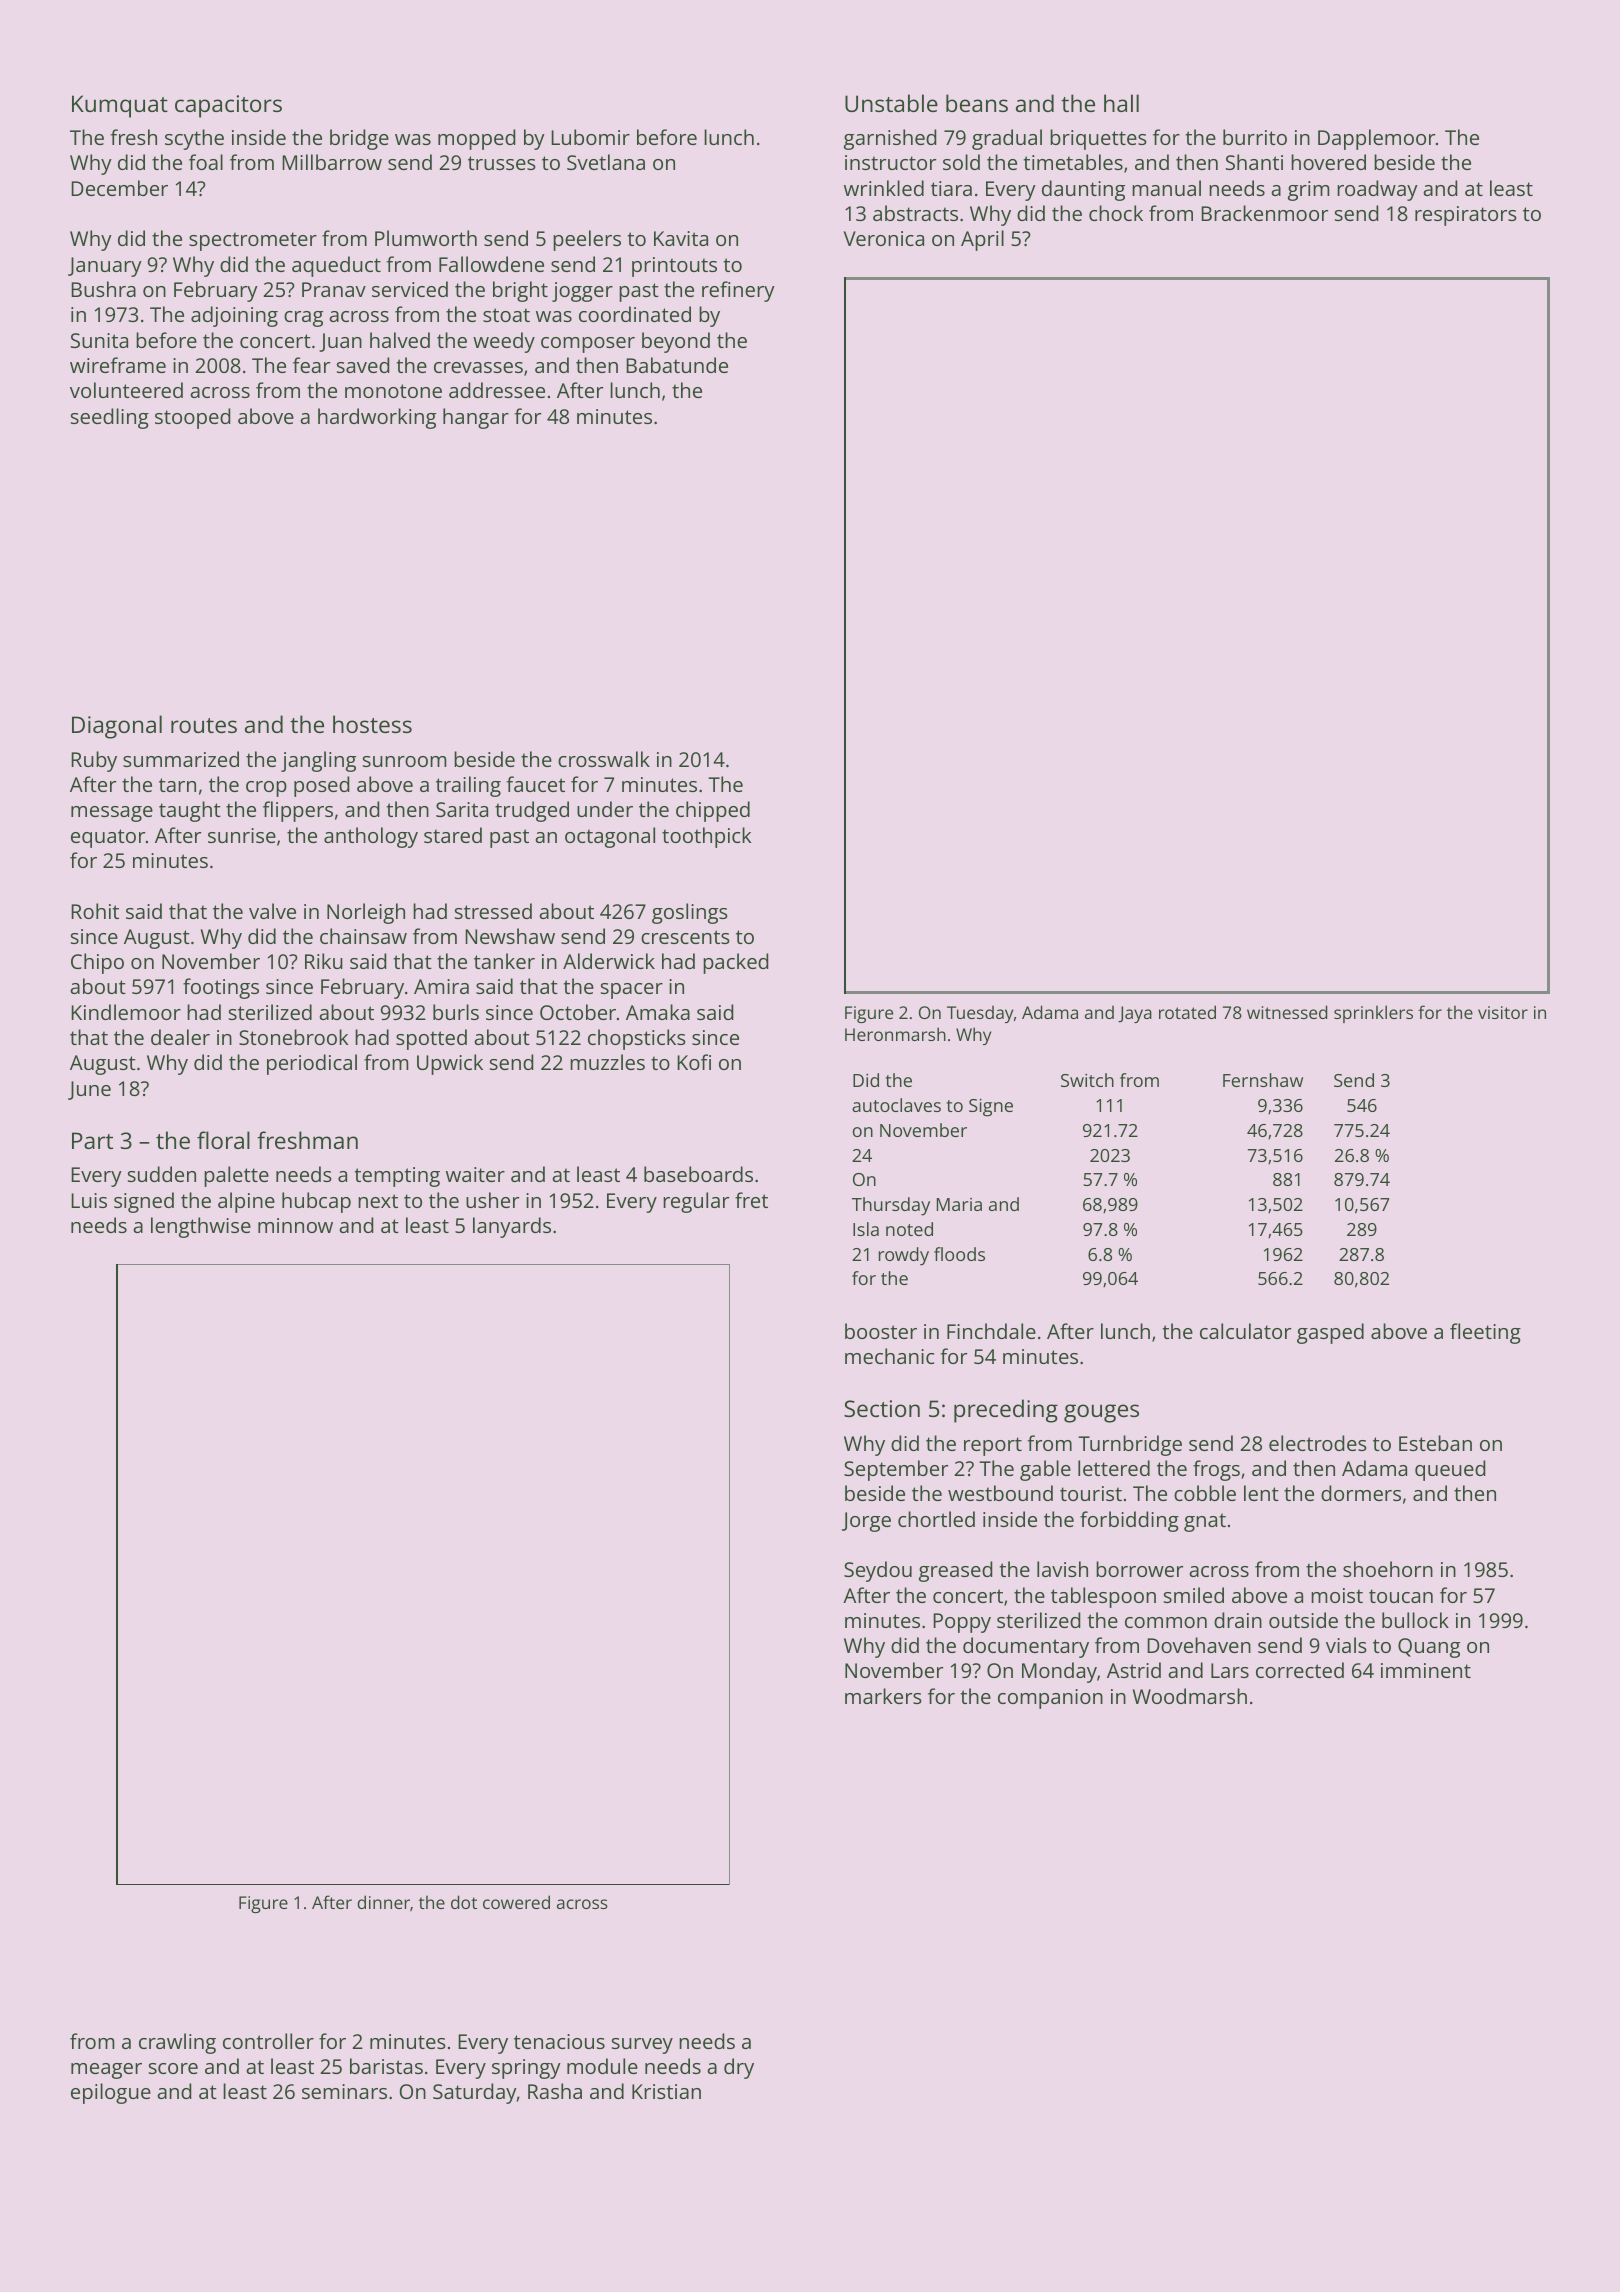 The width and height of the screenshot is (1620, 2292). Describe the element at coordinates (312, 1064) in the screenshot. I see `periodical` at that location.
